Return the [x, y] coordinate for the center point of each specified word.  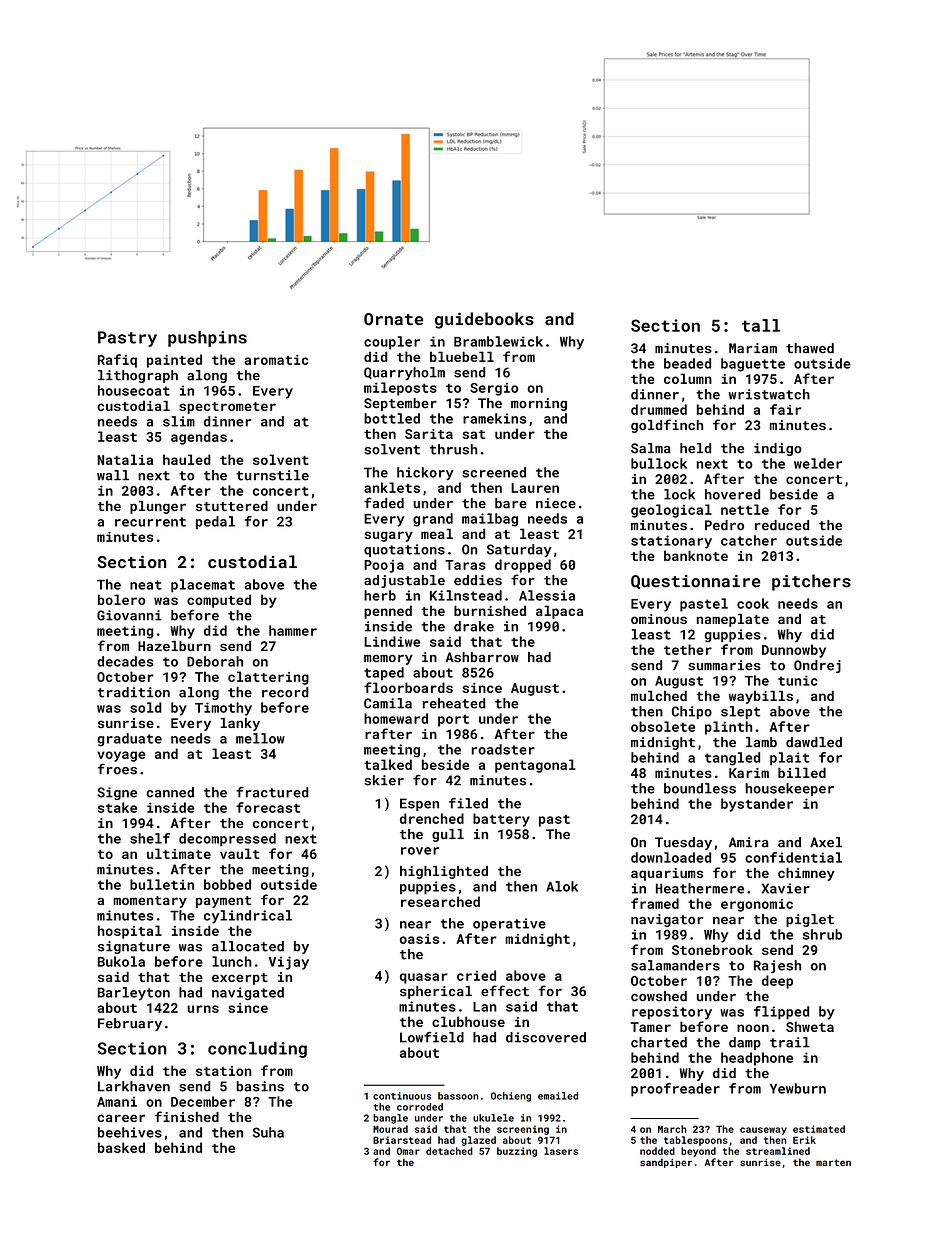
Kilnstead [466, 595]
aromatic [276, 360]
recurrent [150, 522]
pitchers [811, 582]
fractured [272, 792]
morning [539, 404]
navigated [248, 993]
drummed [659, 409]
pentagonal [535, 766]
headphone [757, 1059]
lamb [761, 742]
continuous [402, 1096]
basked [121, 1147]
